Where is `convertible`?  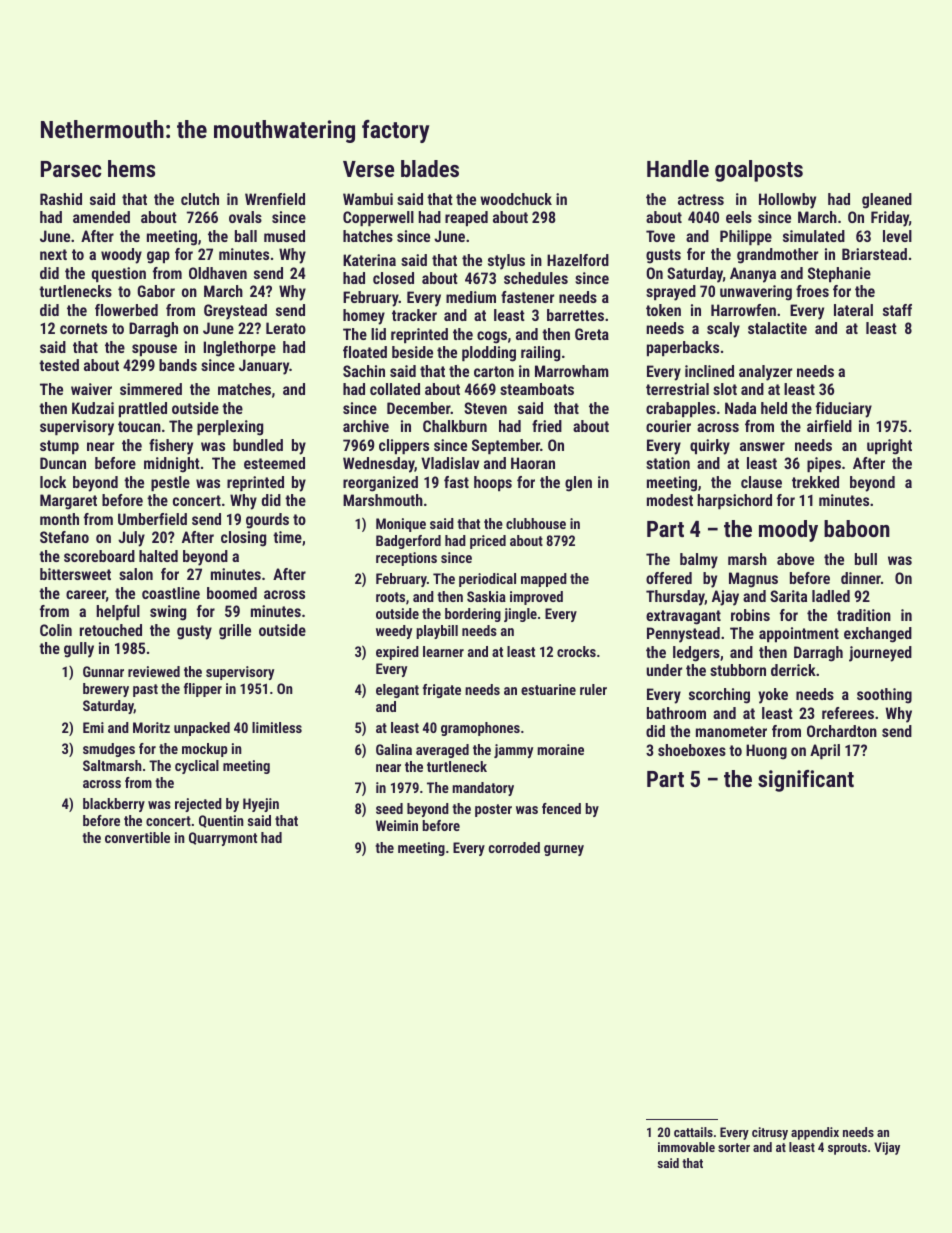 convertible is located at coordinates (137, 837).
